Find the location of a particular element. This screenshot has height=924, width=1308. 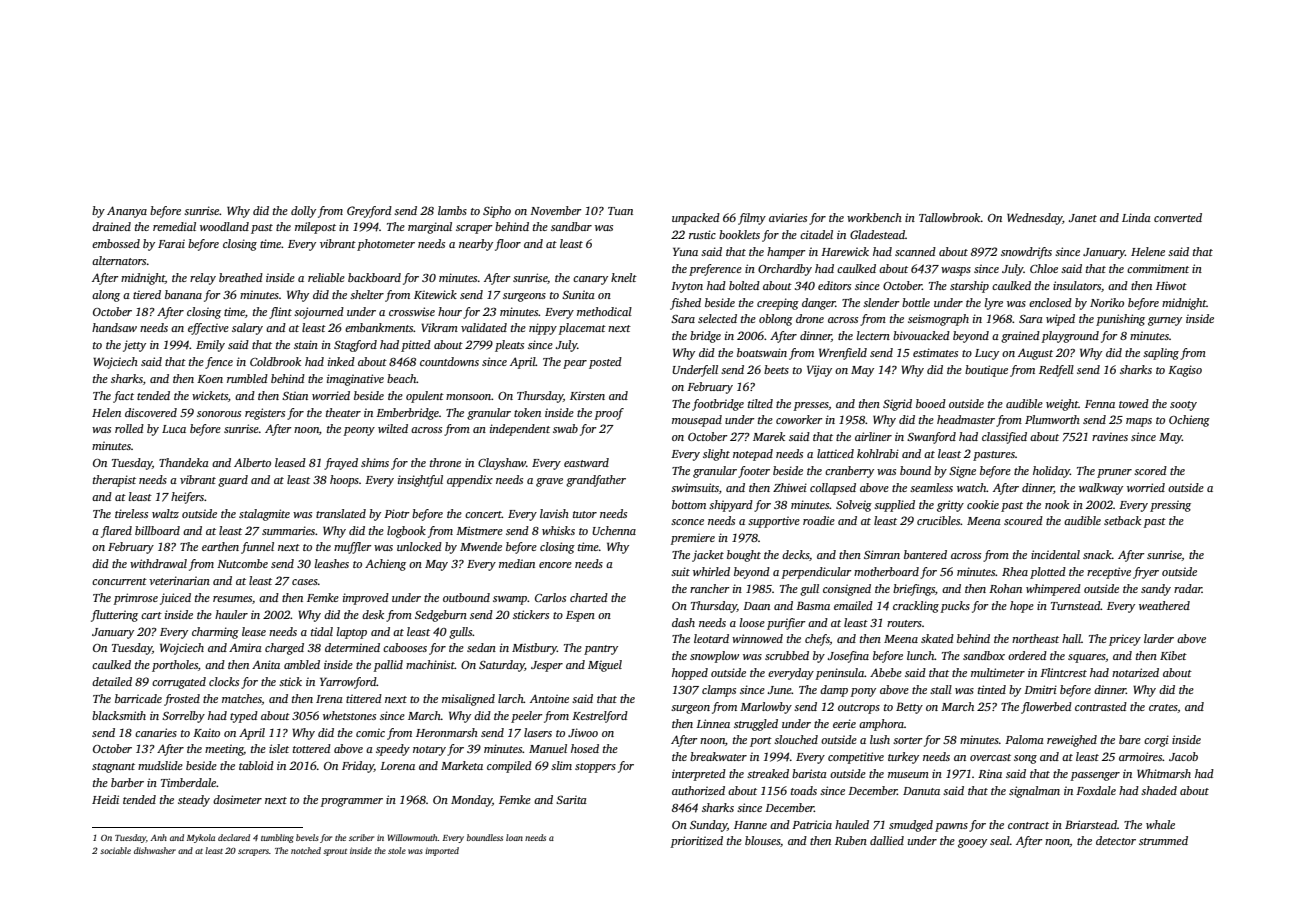

Kaito is located at coordinates (206, 732).
